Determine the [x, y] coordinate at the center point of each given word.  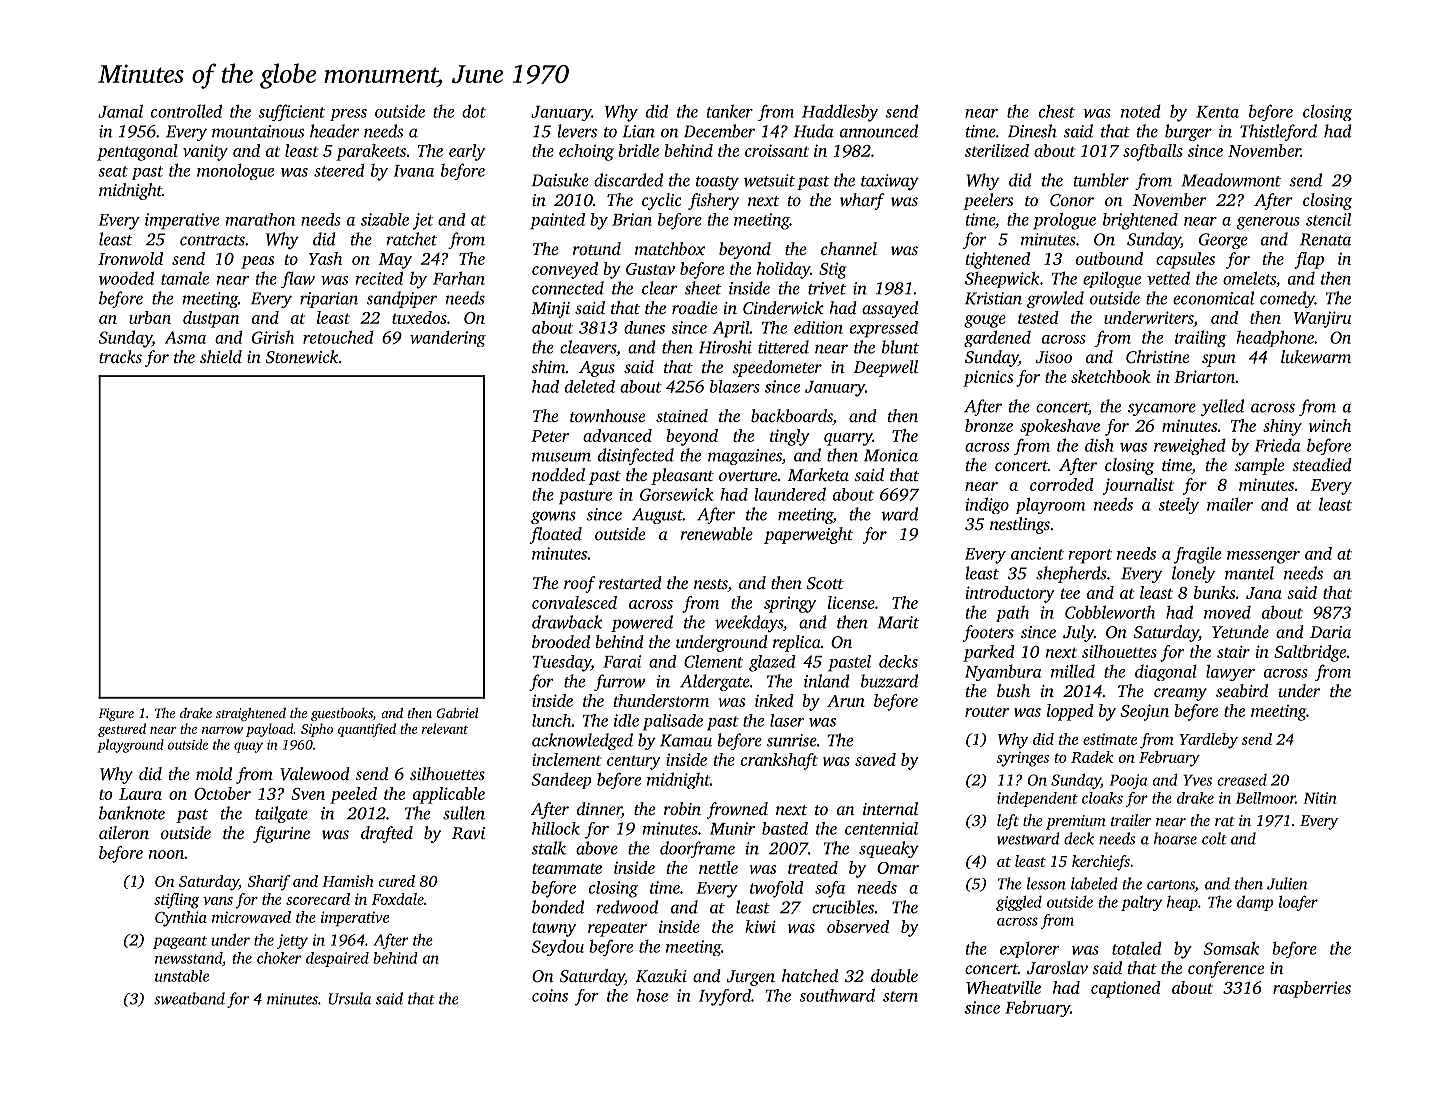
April [731, 329]
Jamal [120, 111]
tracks [120, 356]
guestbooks [342, 714]
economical [1213, 298]
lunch [552, 720]
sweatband [189, 998]
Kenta [1217, 112]
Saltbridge [1310, 653]
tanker [730, 111]
